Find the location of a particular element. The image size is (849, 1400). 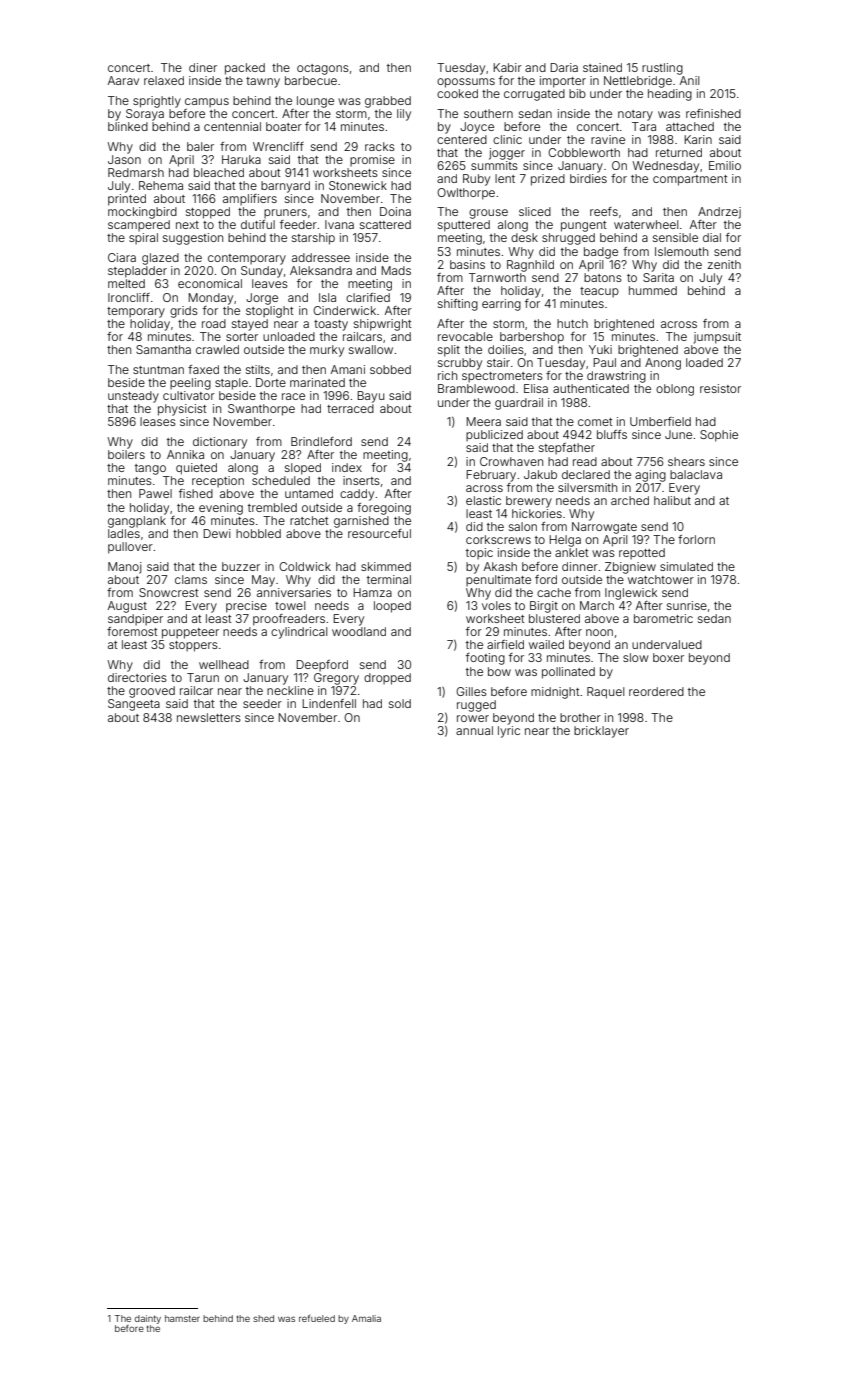

grabbed is located at coordinates (388, 102).
